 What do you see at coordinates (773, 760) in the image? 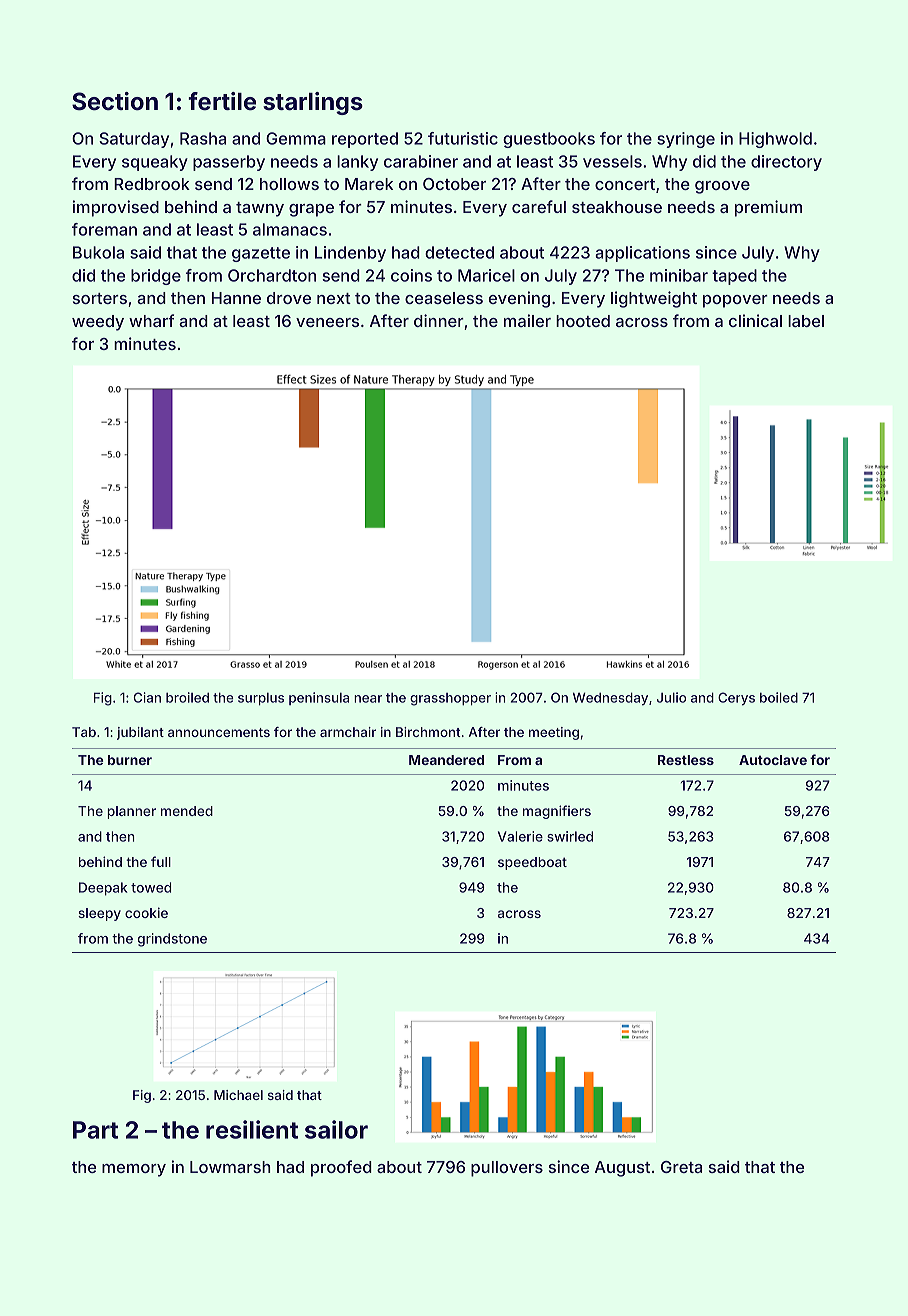
I see `Autoclave` at bounding box center [773, 760].
